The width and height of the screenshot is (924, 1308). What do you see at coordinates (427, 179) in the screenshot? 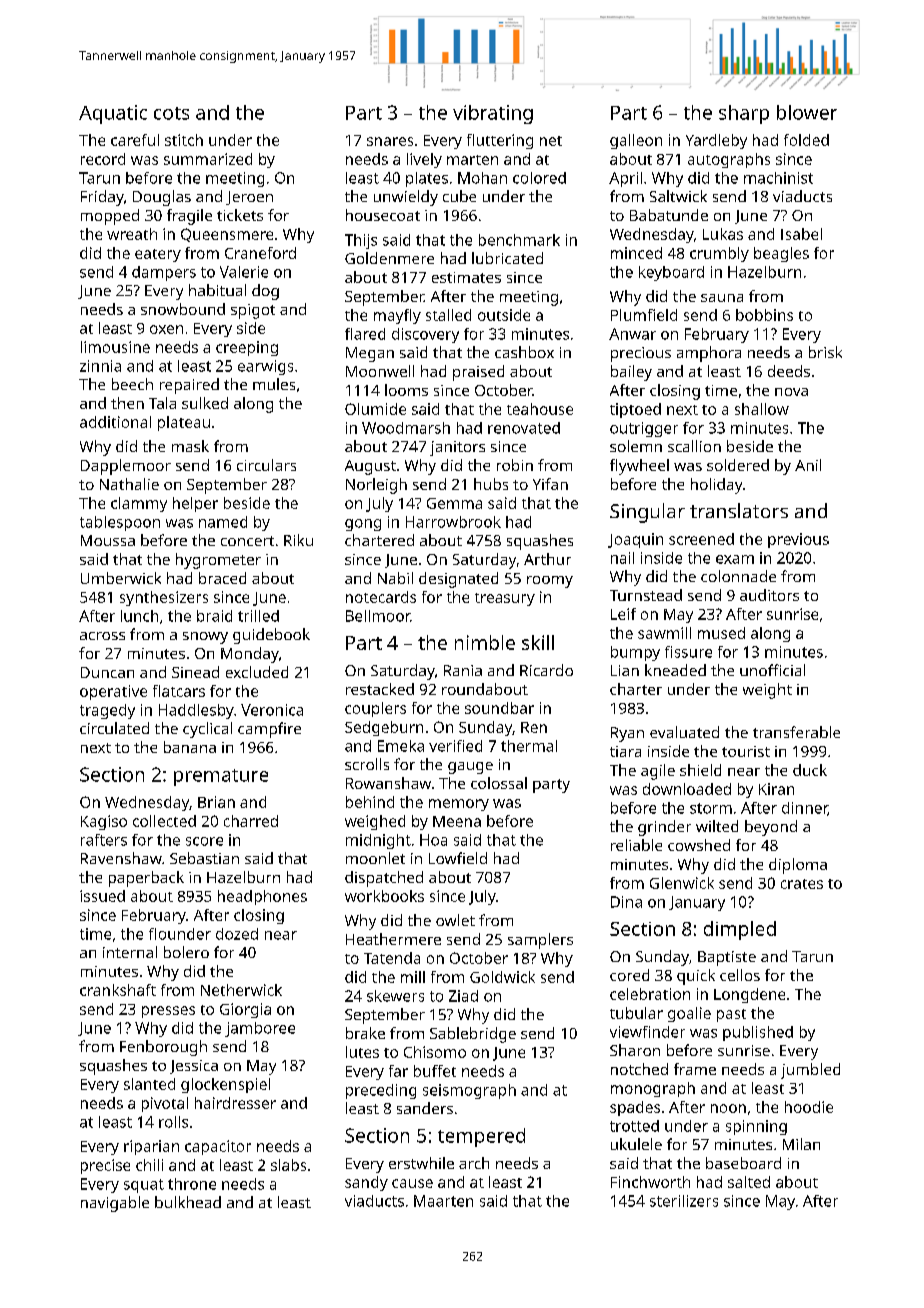
I see `plates` at bounding box center [427, 179].
